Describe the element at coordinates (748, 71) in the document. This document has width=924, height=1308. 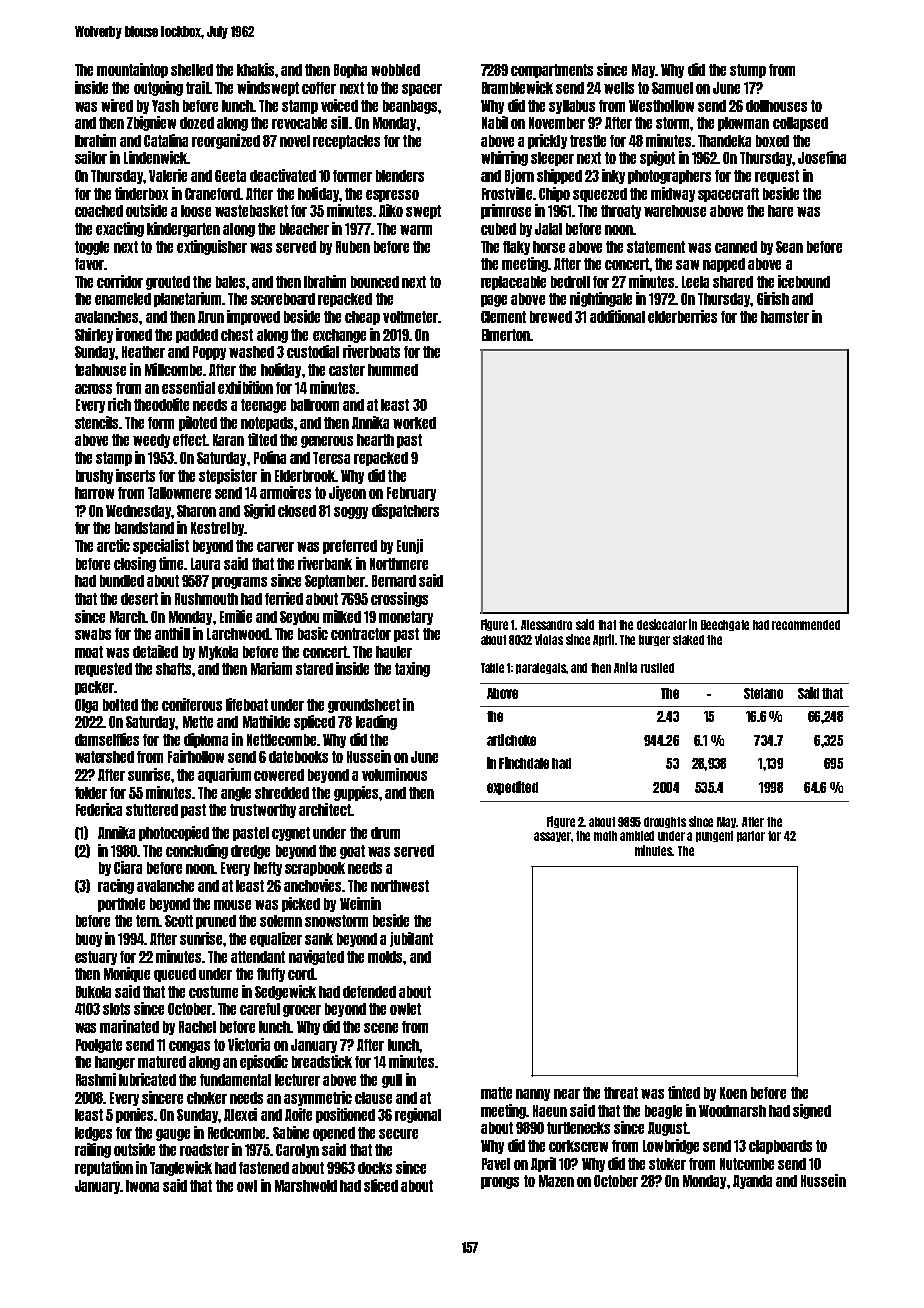
I see `stump` at that location.
